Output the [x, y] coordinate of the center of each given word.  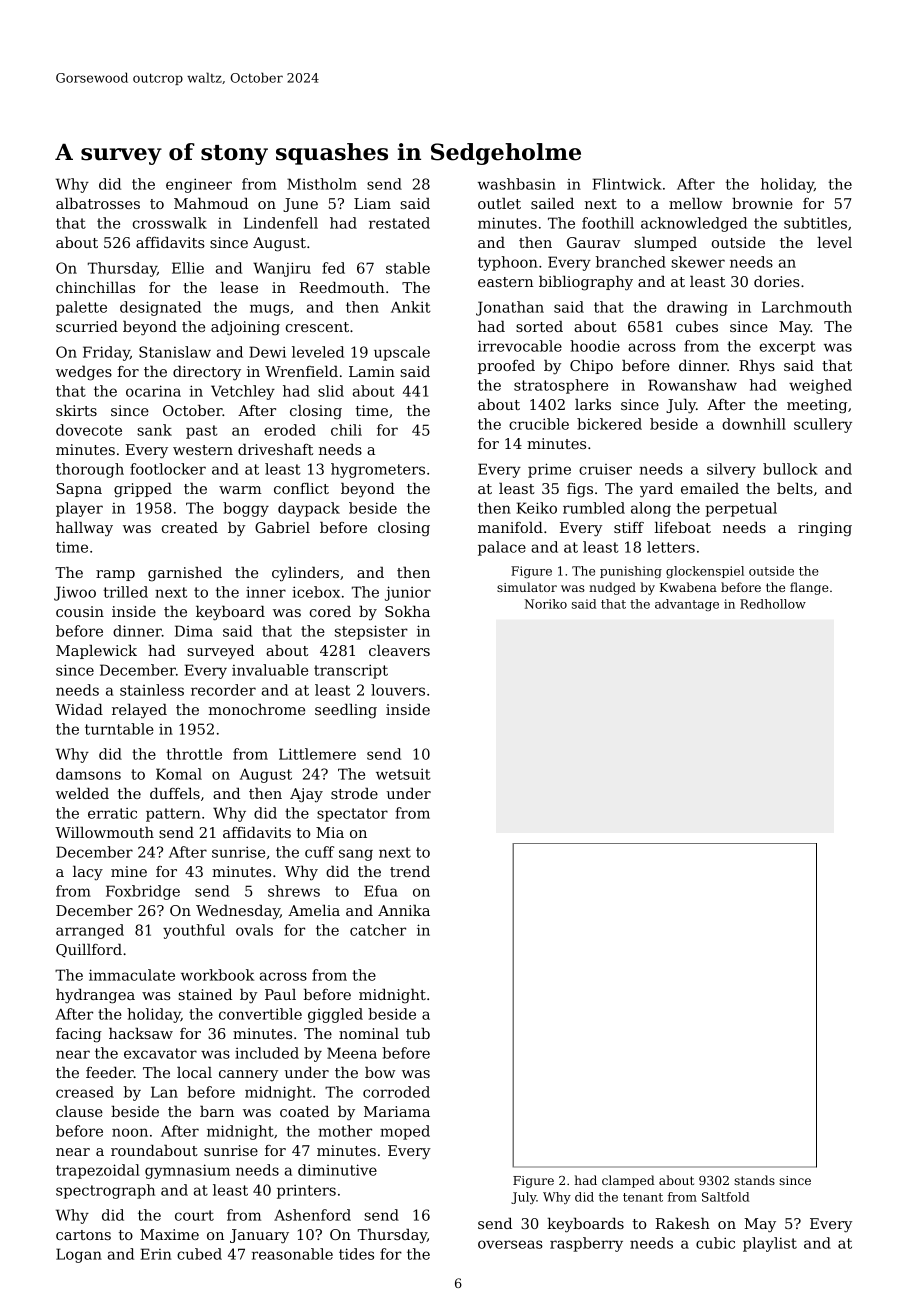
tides [356, 1254]
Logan [79, 1255]
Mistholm [322, 184]
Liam [372, 203]
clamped [628, 1181]
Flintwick [627, 184]
